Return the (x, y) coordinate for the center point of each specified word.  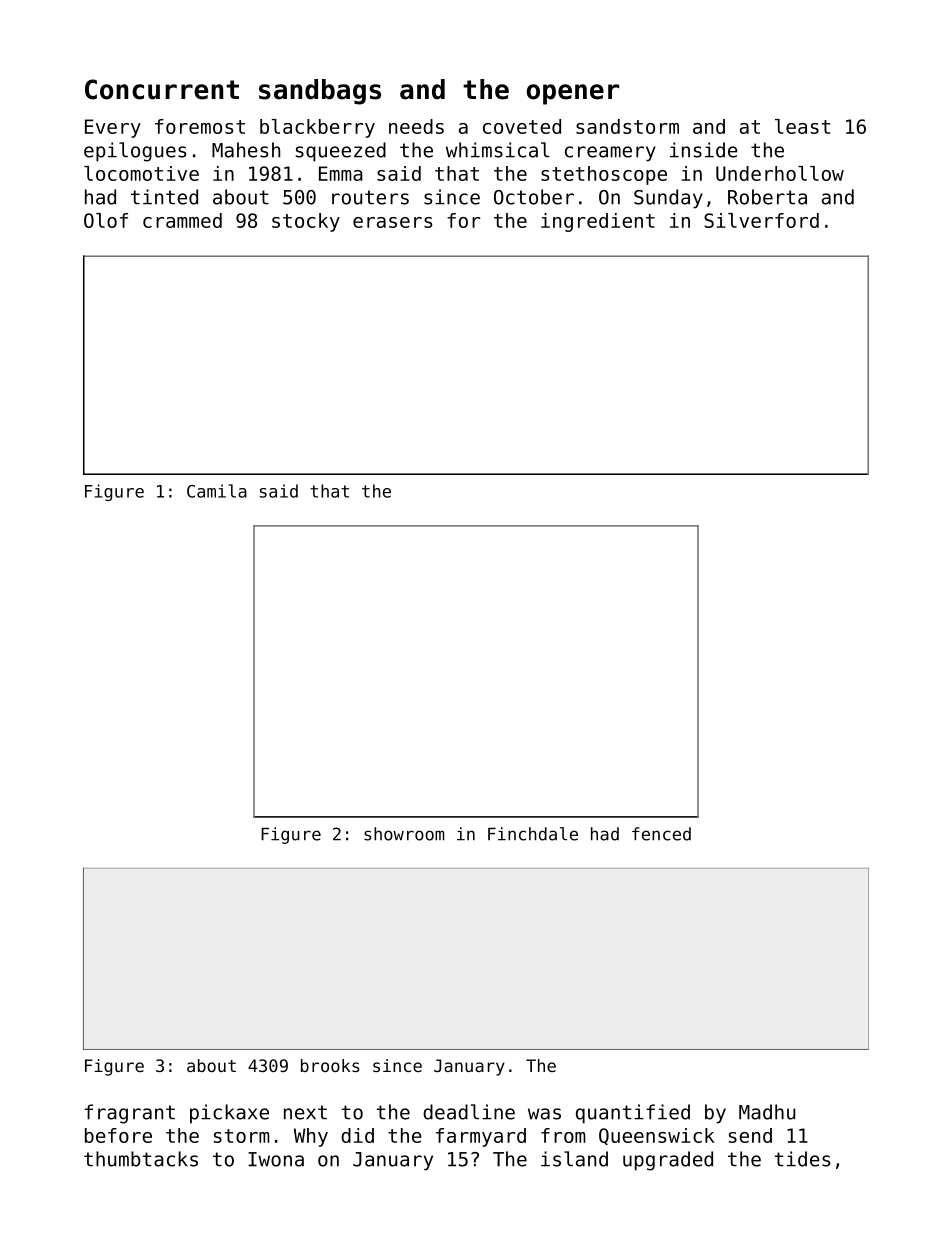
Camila (217, 491)
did (357, 1135)
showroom (404, 834)
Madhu (767, 1112)
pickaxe (229, 1114)
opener (573, 94)
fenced (661, 834)
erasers (392, 222)
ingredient (598, 222)
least (803, 126)
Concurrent (162, 89)
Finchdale (533, 834)
